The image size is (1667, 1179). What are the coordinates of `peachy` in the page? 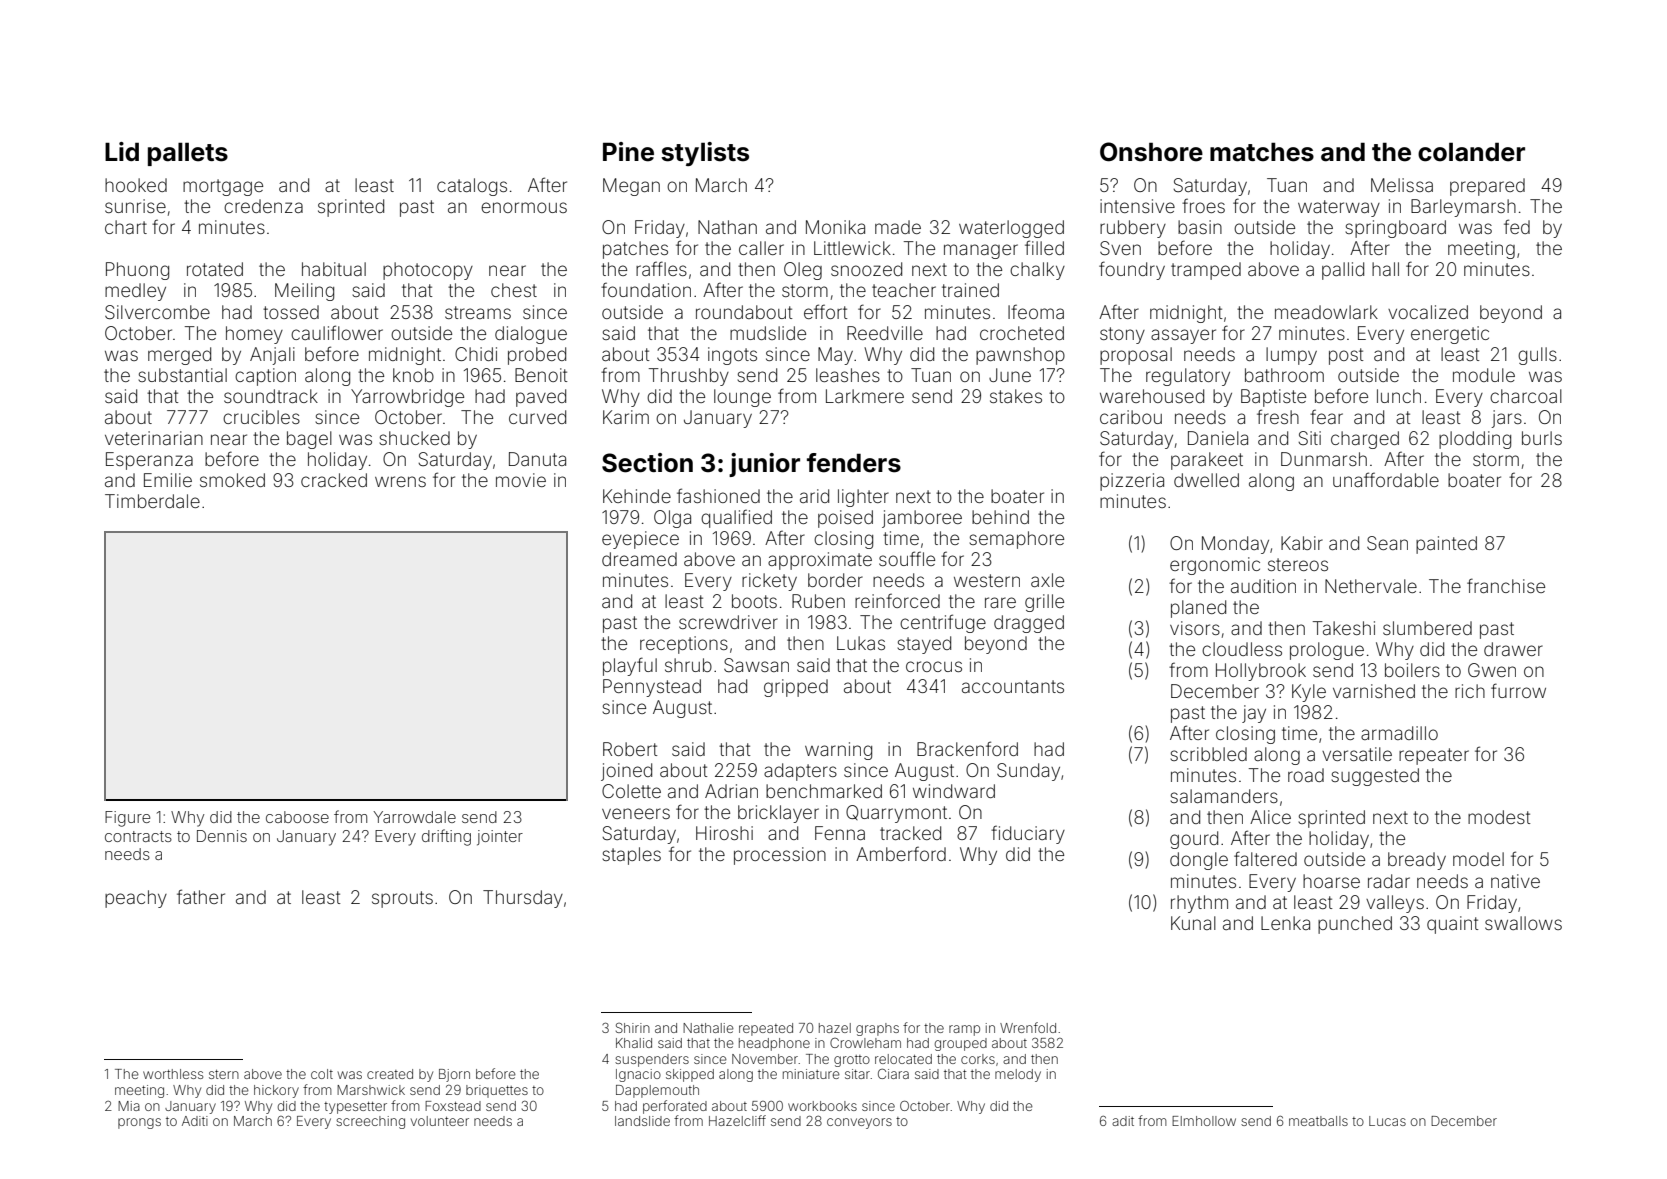 It's located at (136, 899).
